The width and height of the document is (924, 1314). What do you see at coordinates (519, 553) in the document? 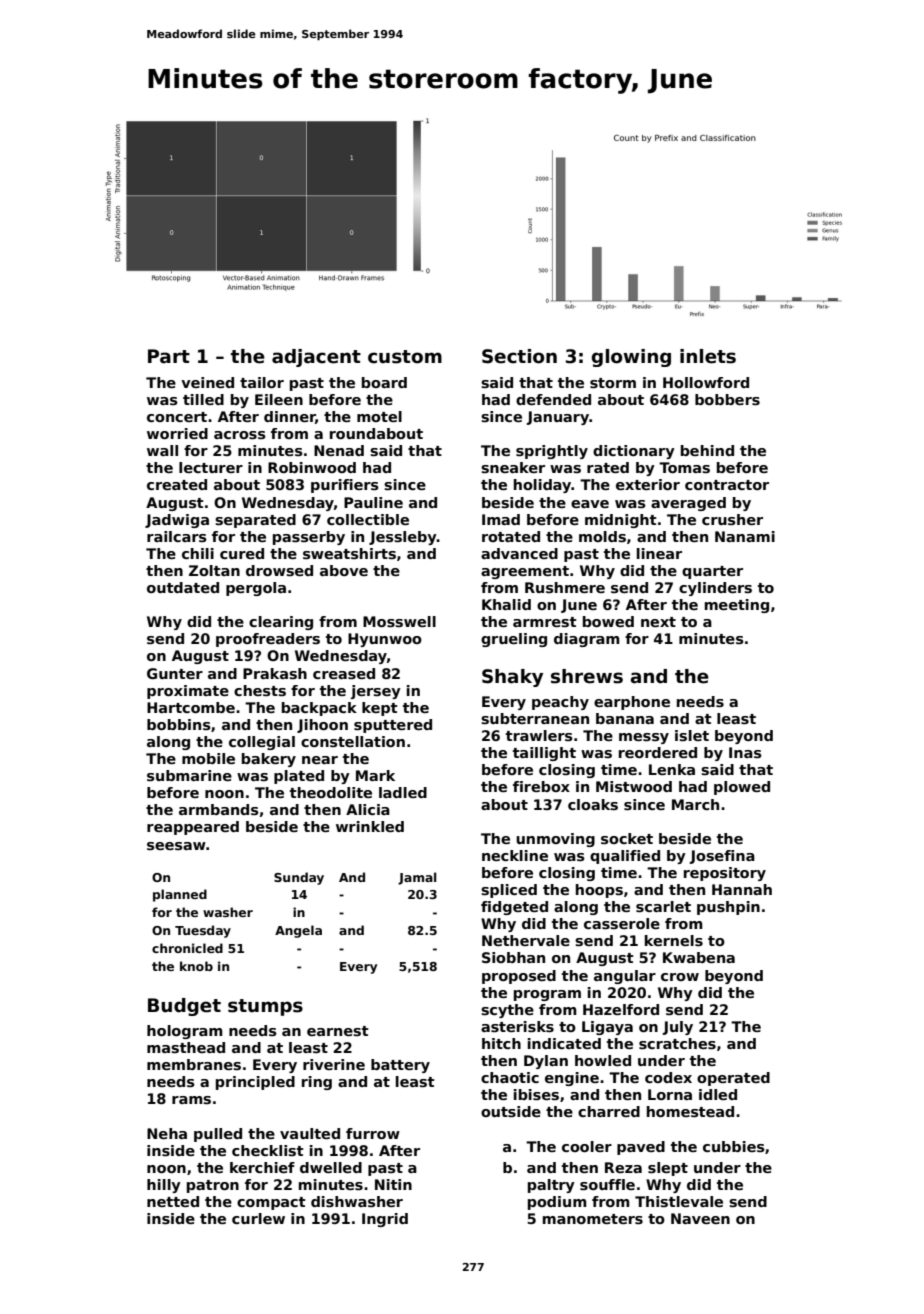
I see `advanced` at bounding box center [519, 553].
